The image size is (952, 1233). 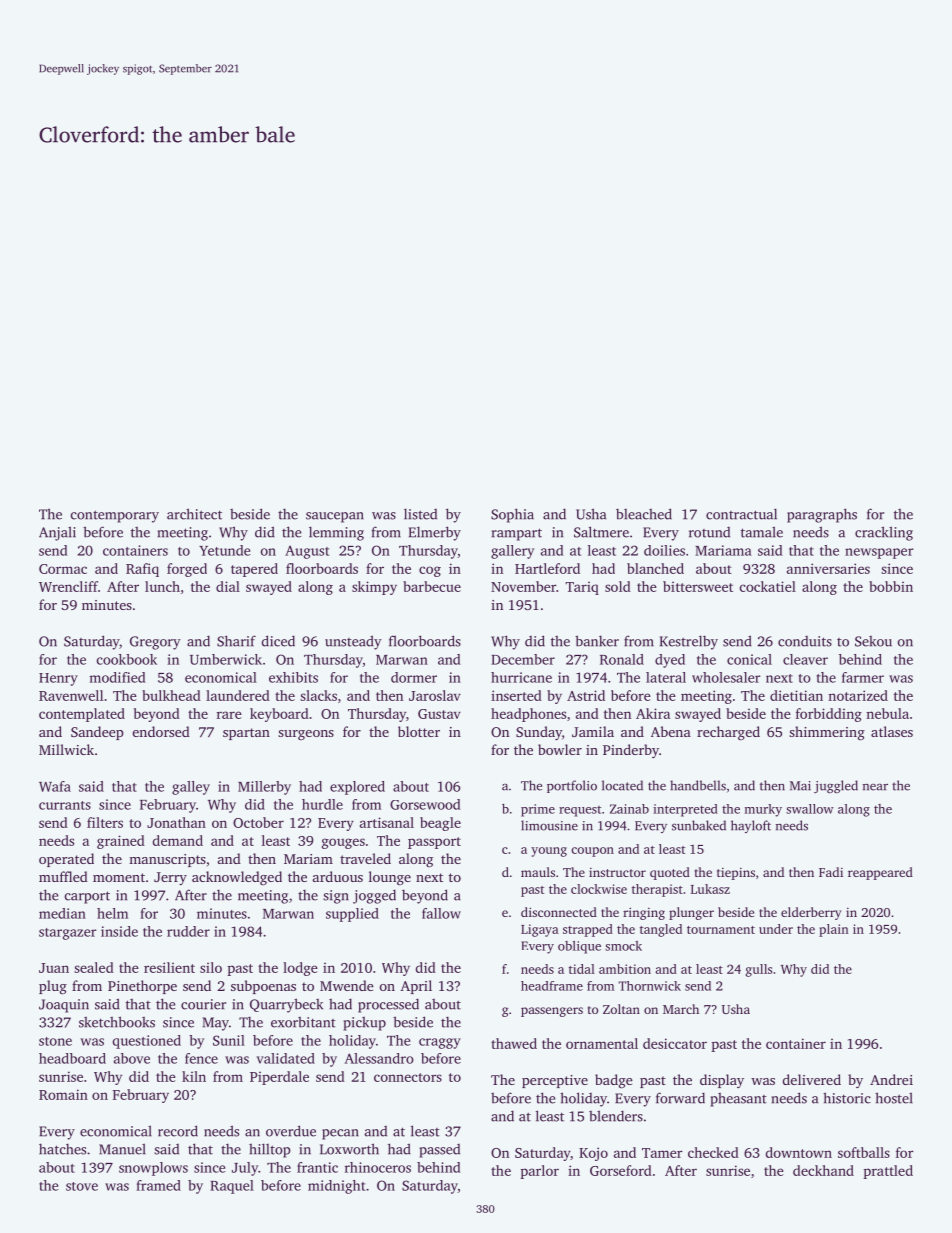 What do you see at coordinates (153, 1169) in the image?
I see `snowplows` at bounding box center [153, 1169].
